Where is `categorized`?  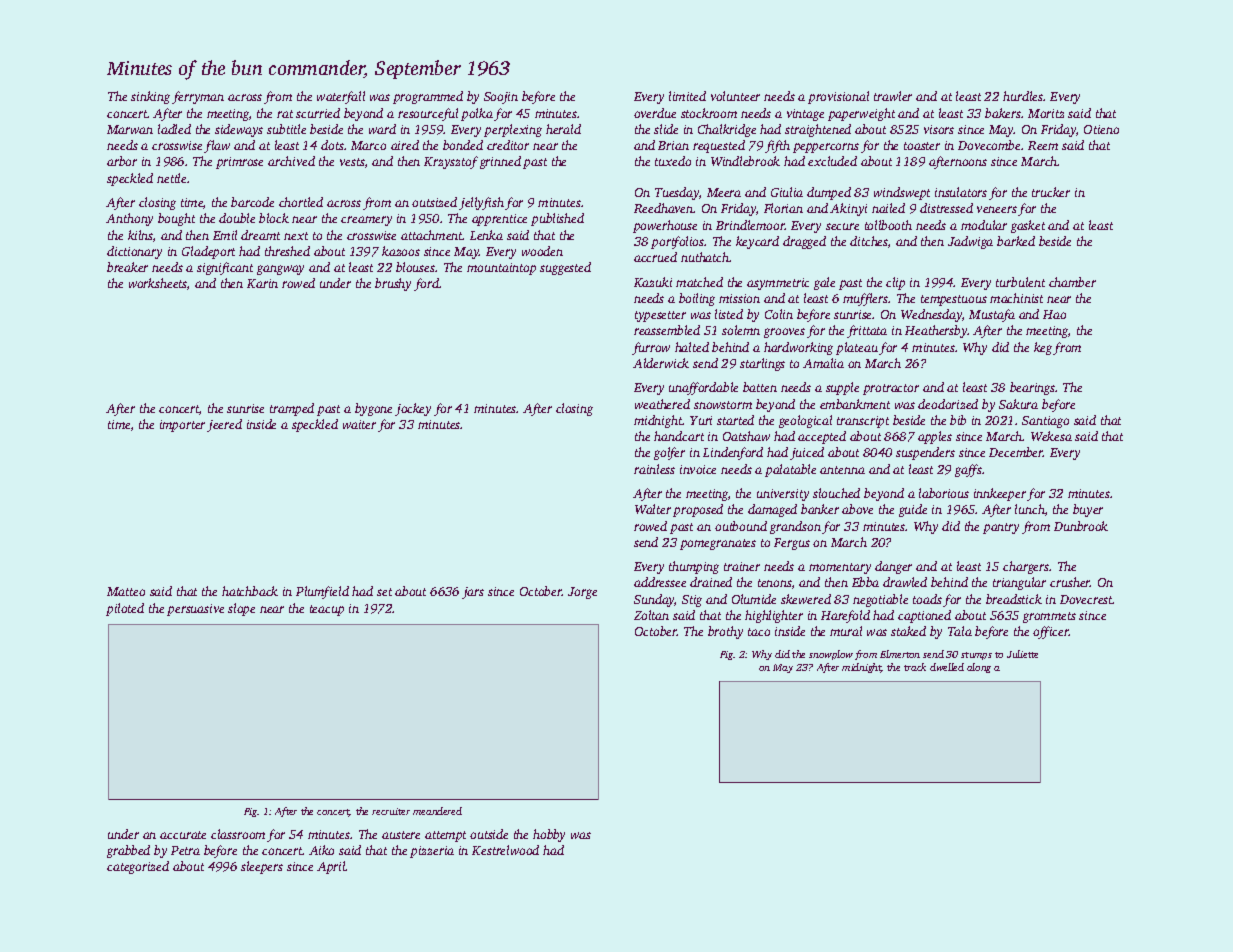
categorized is located at coordinates (138, 867).
